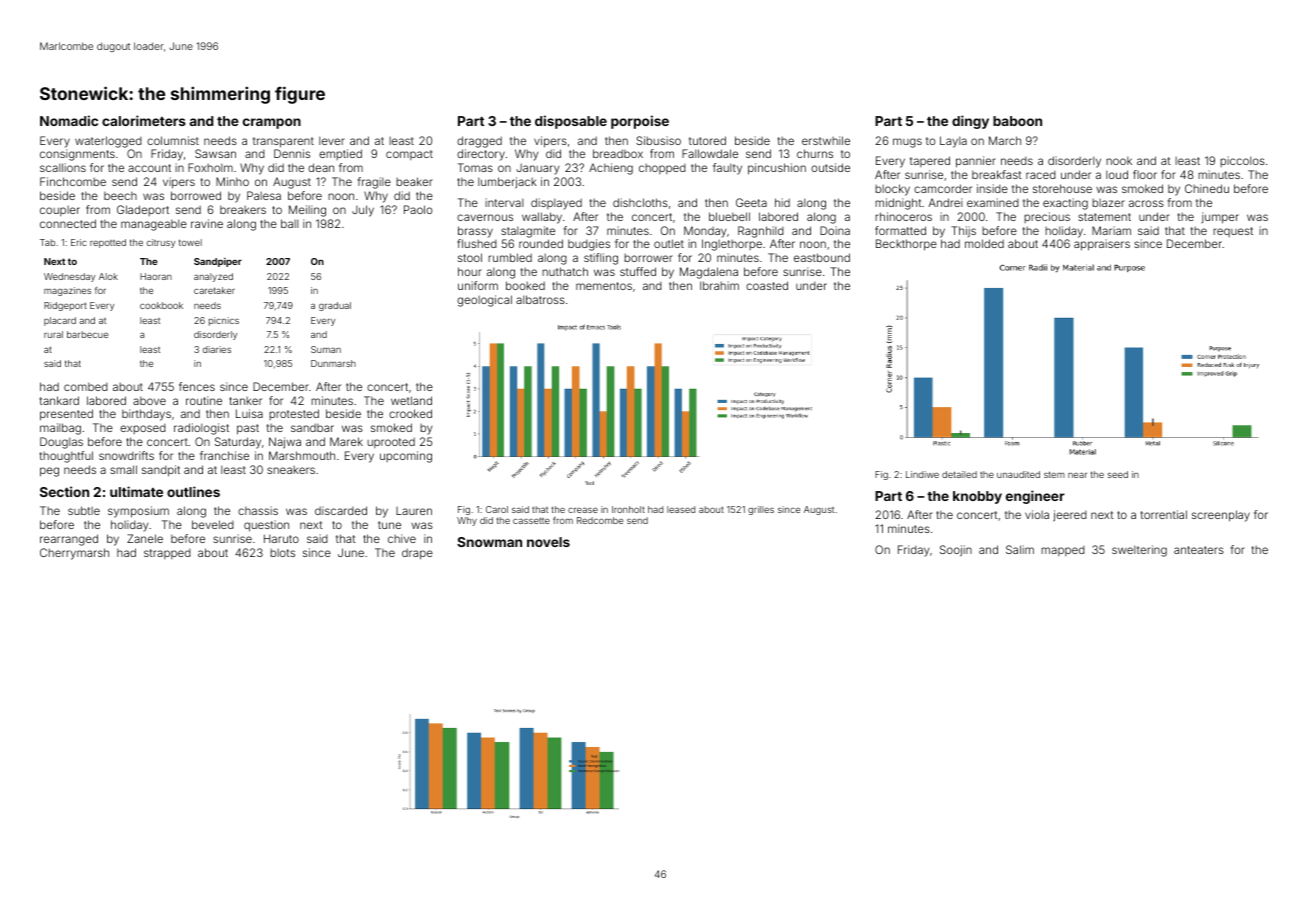 This page has width=1308, height=924. What do you see at coordinates (1118, 474) in the page?
I see `seed` at bounding box center [1118, 474].
